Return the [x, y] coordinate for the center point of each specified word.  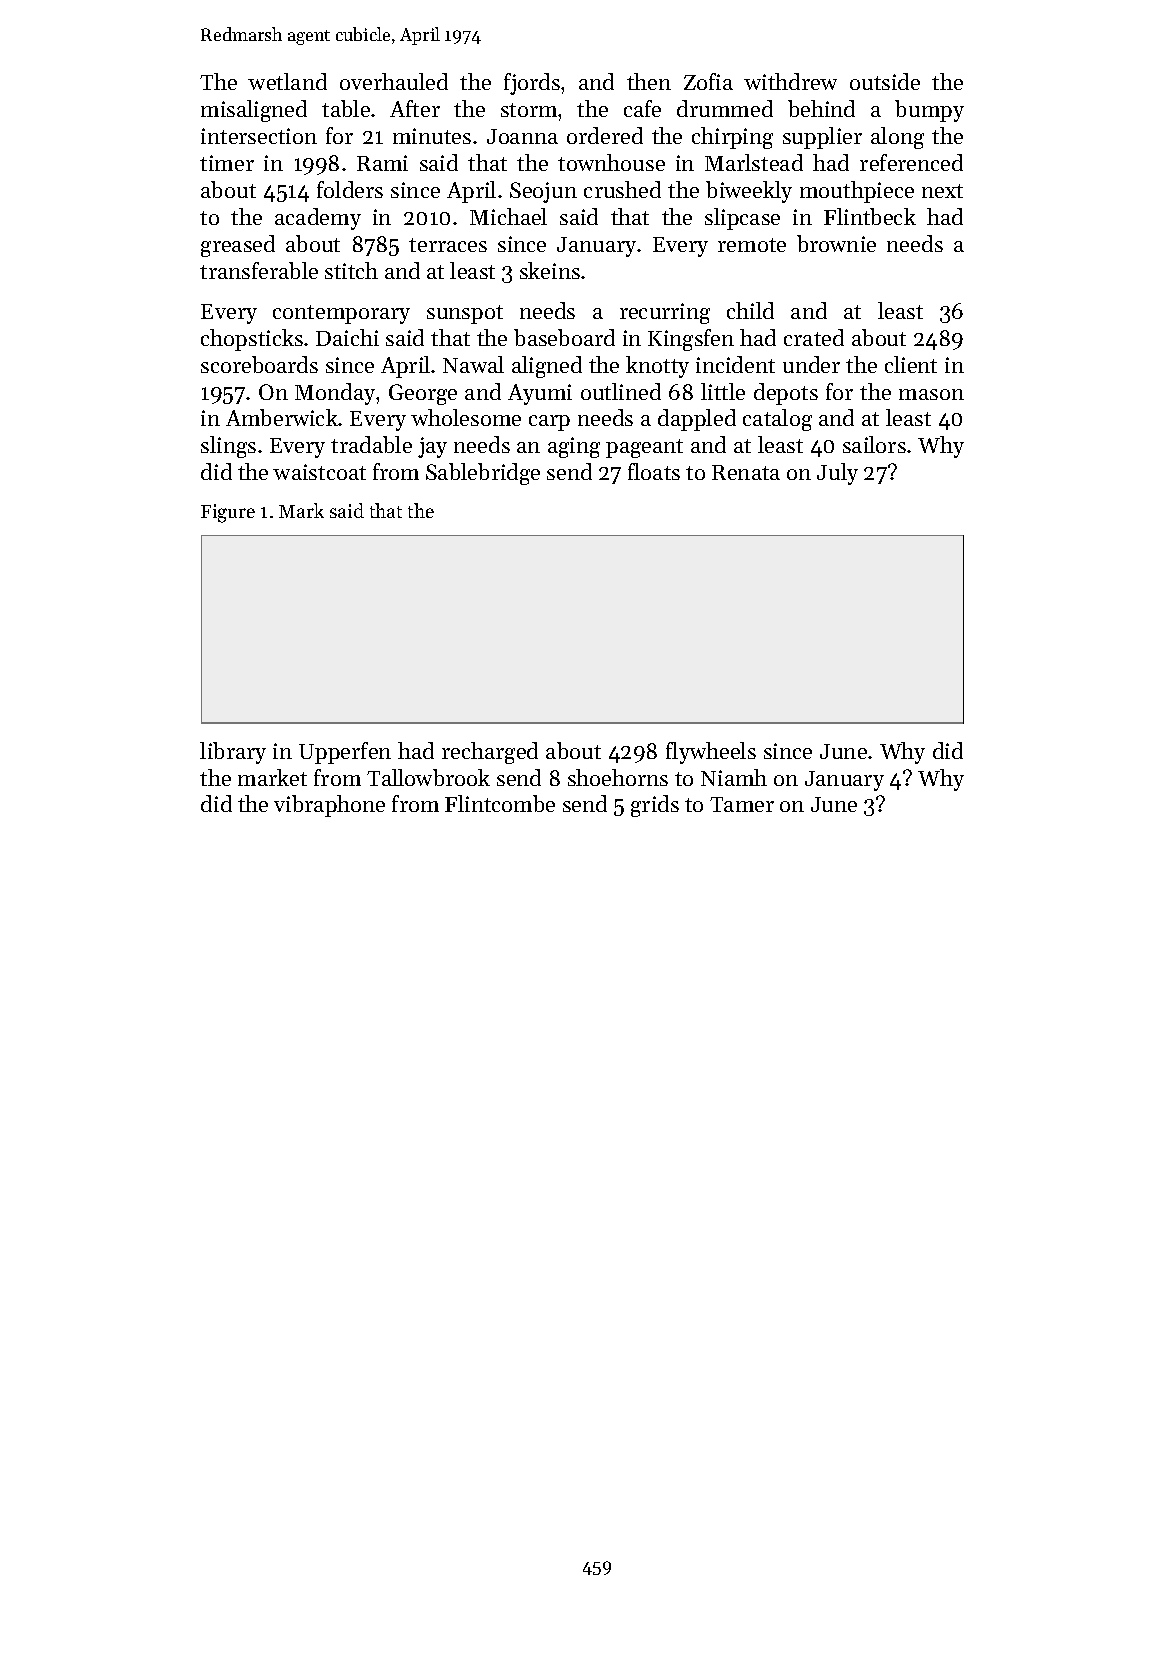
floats [654, 471]
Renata [746, 472]
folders [350, 189]
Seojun [543, 192]
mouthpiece [857, 192]
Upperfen [345, 753]
